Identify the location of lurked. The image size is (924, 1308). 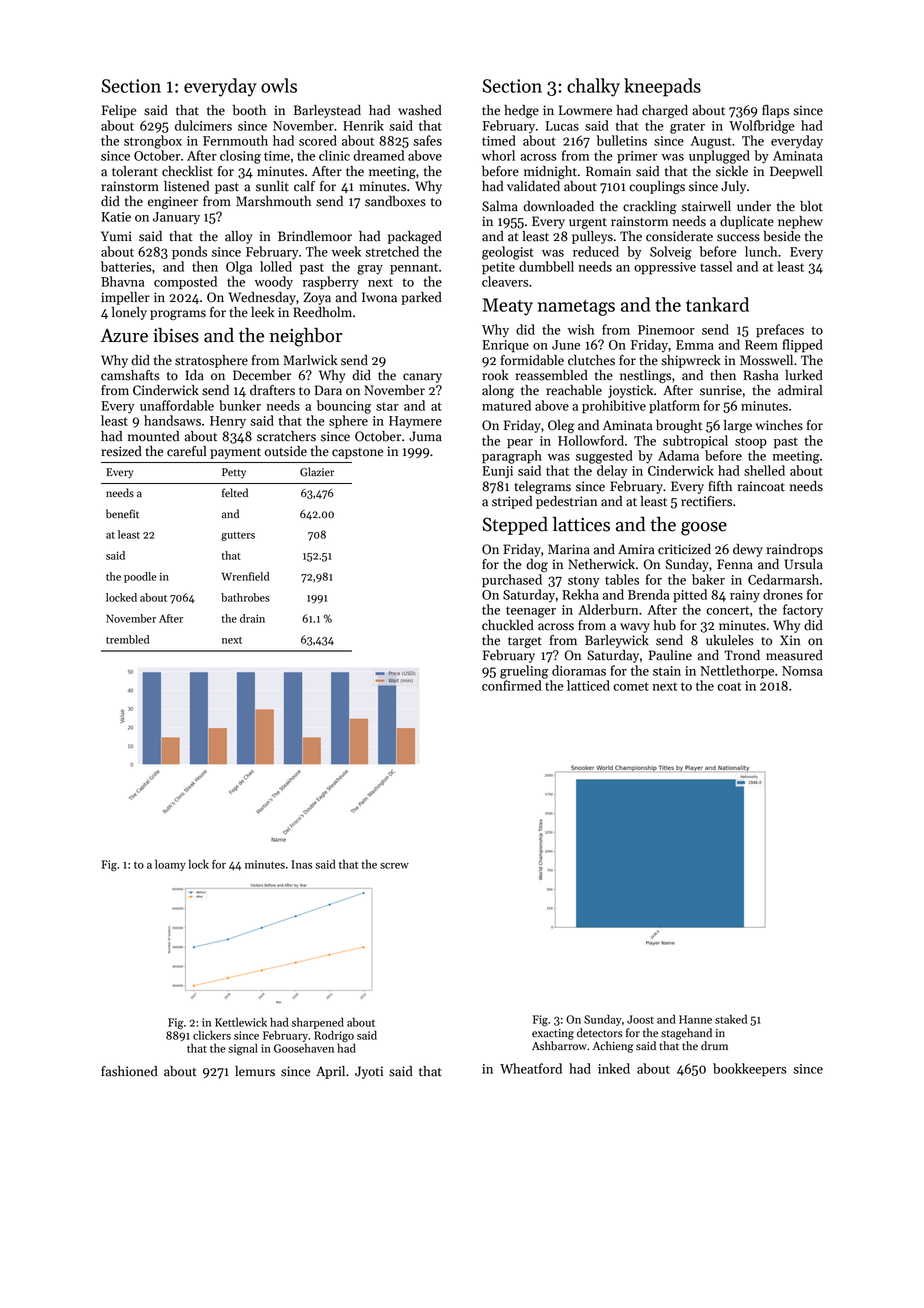
(804, 375).
